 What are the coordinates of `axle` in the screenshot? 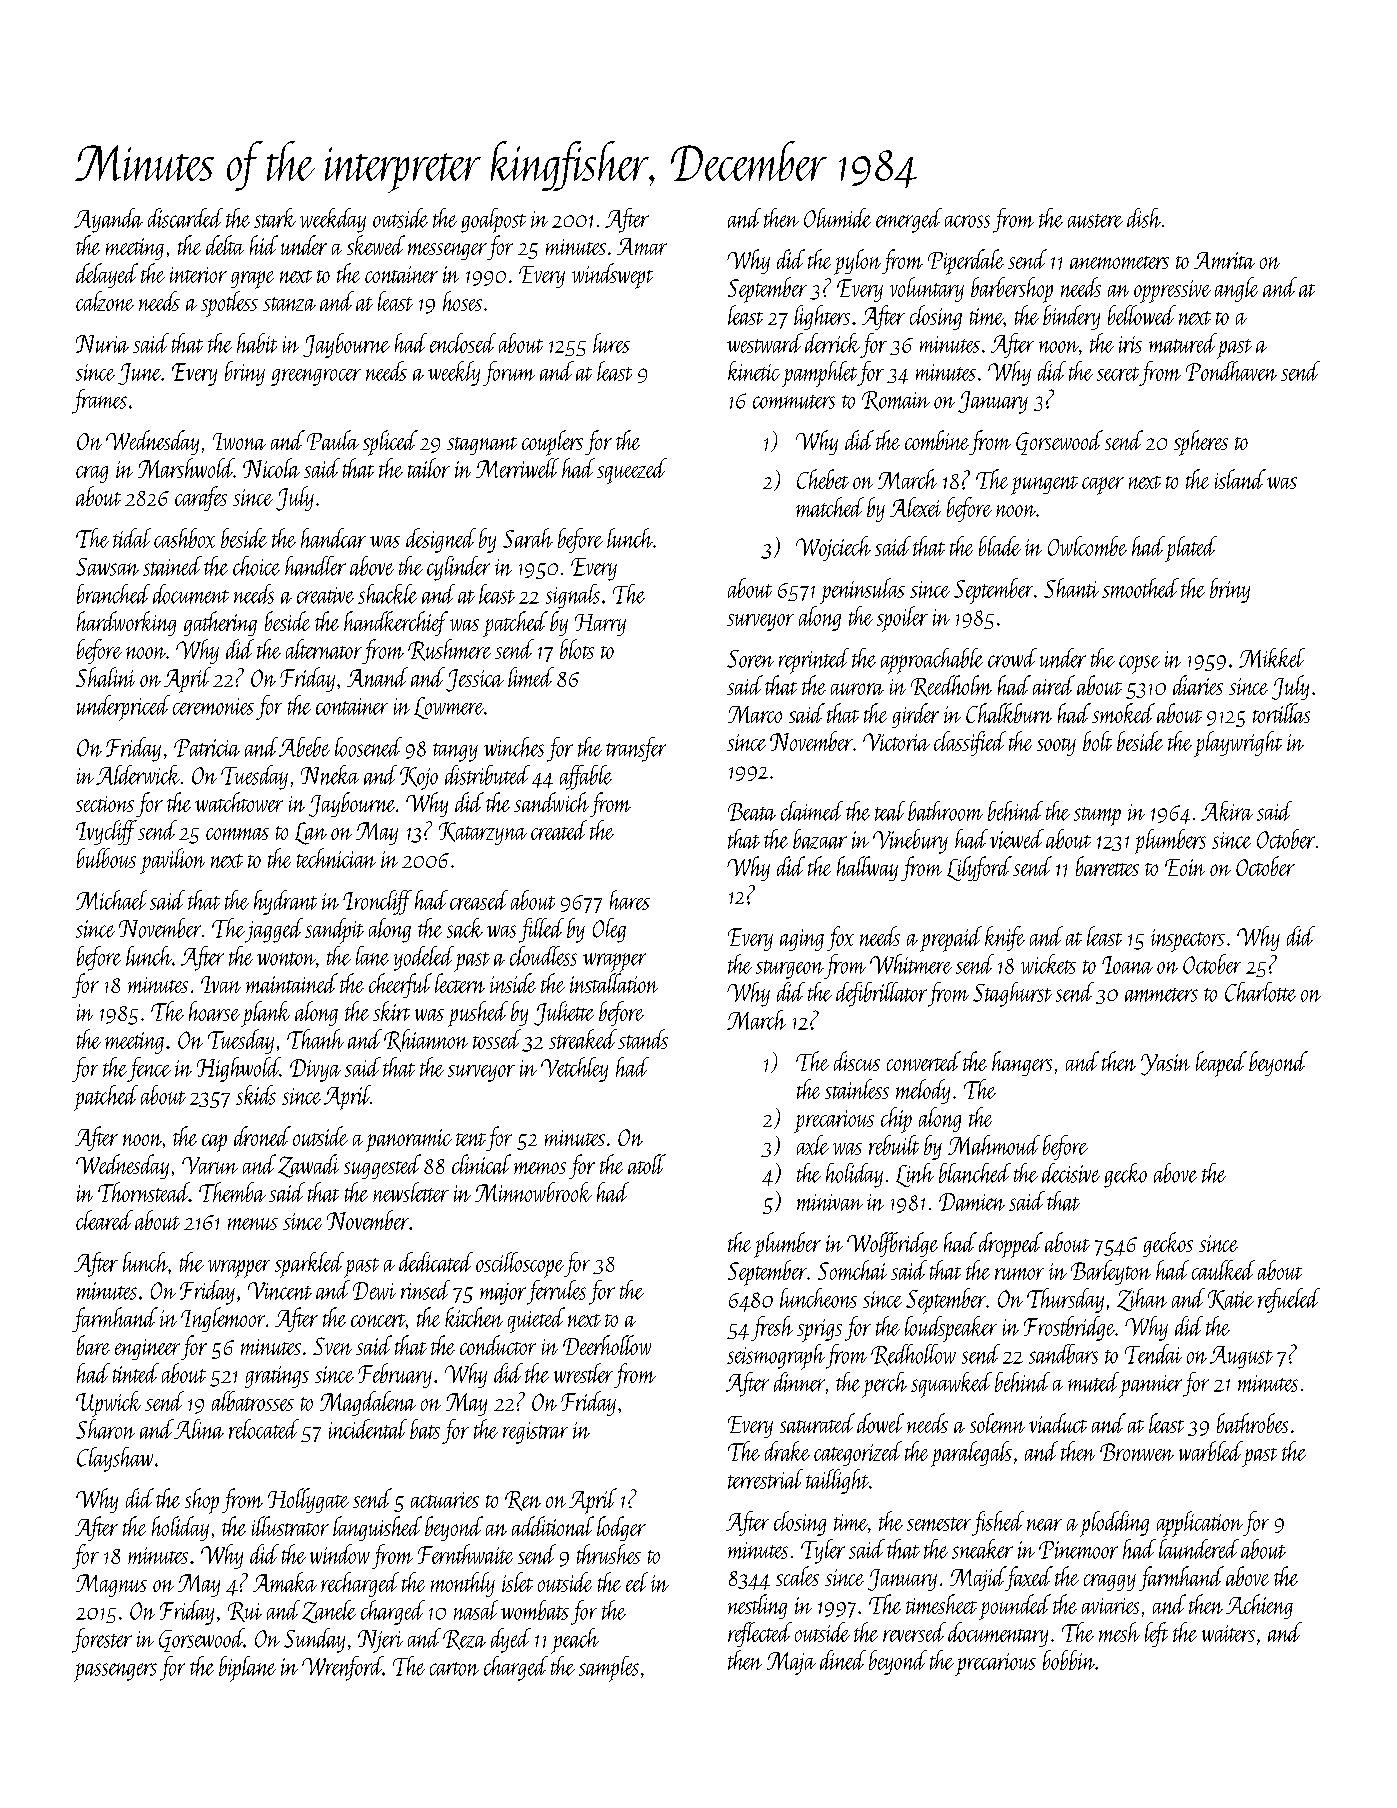 It's located at (813, 1145).
